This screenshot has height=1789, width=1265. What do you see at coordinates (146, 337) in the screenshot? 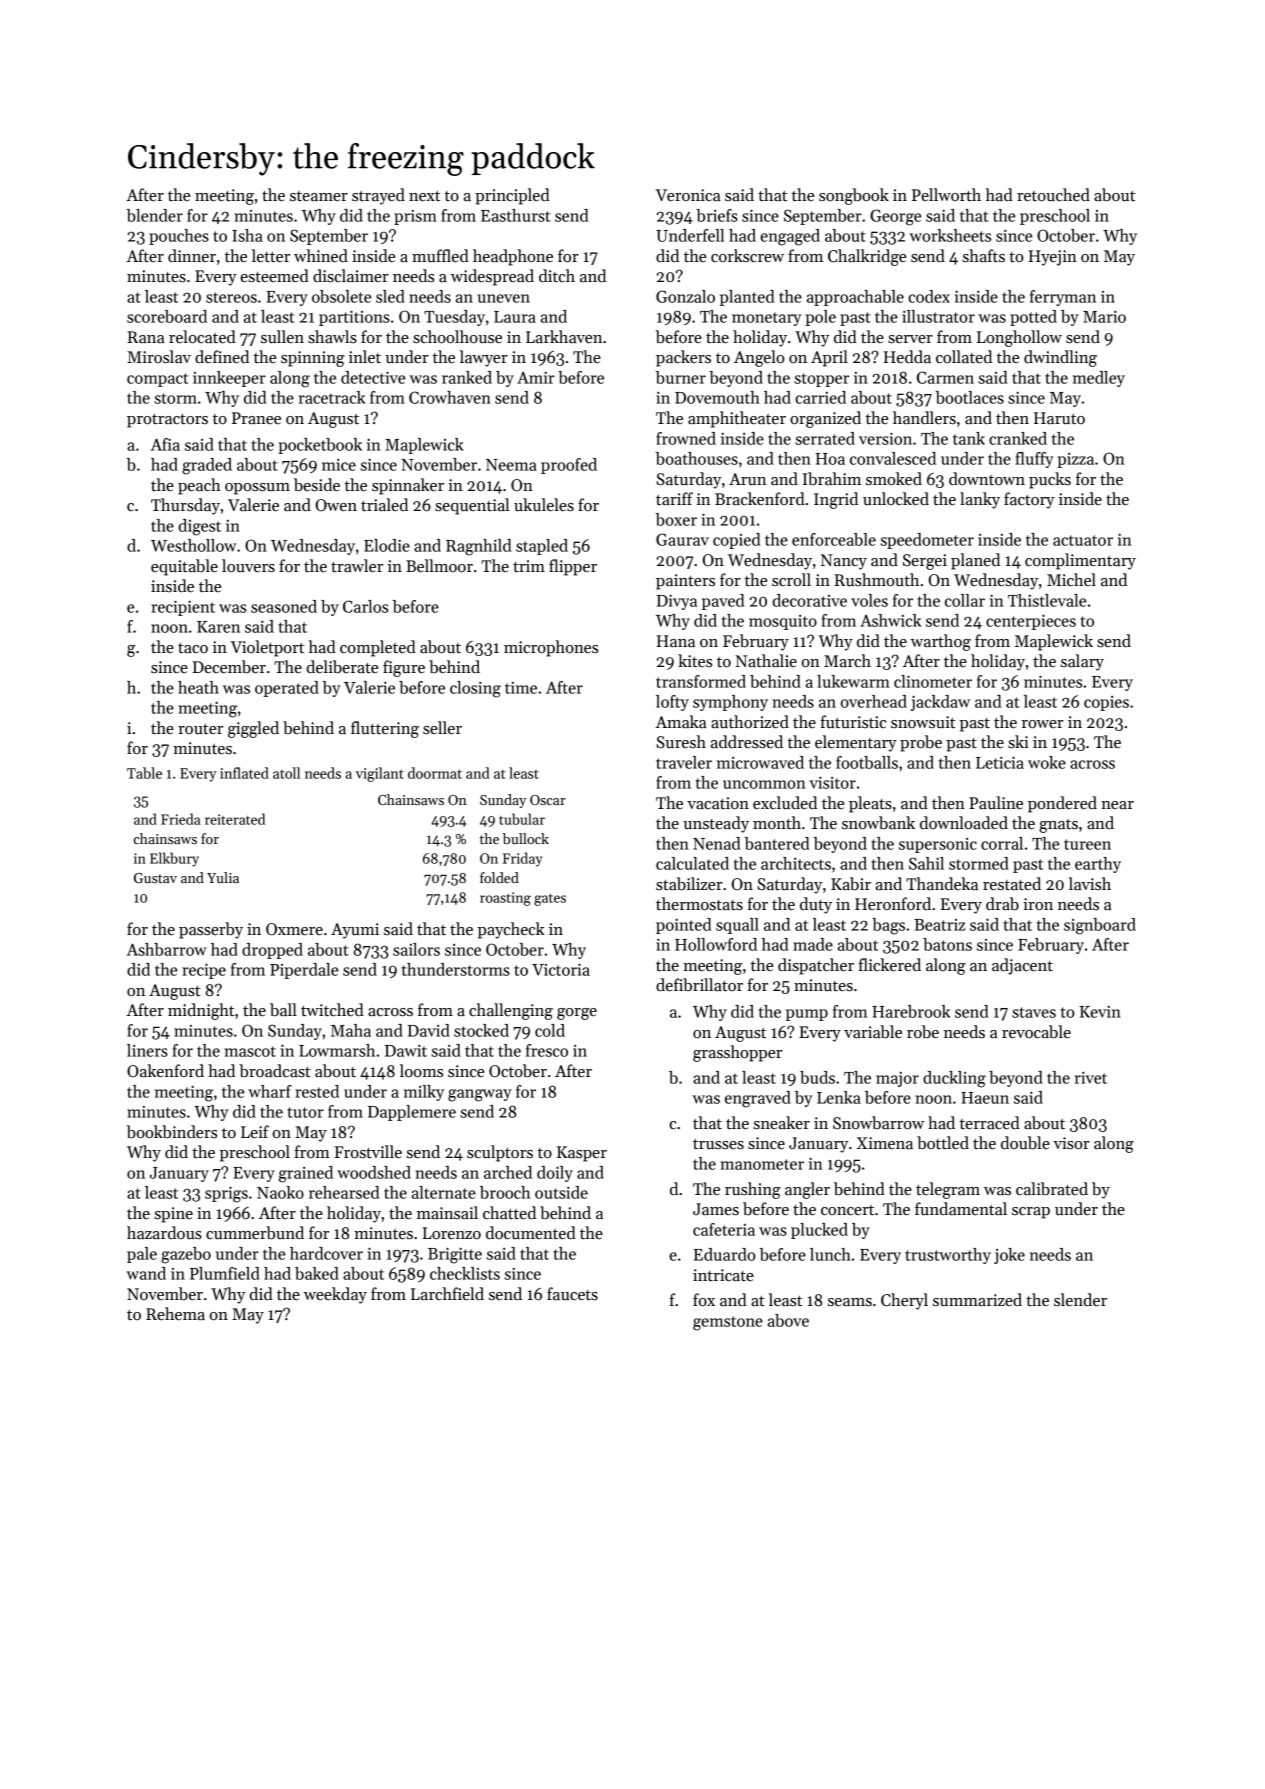
I see `Rana` at bounding box center [146, 337].
